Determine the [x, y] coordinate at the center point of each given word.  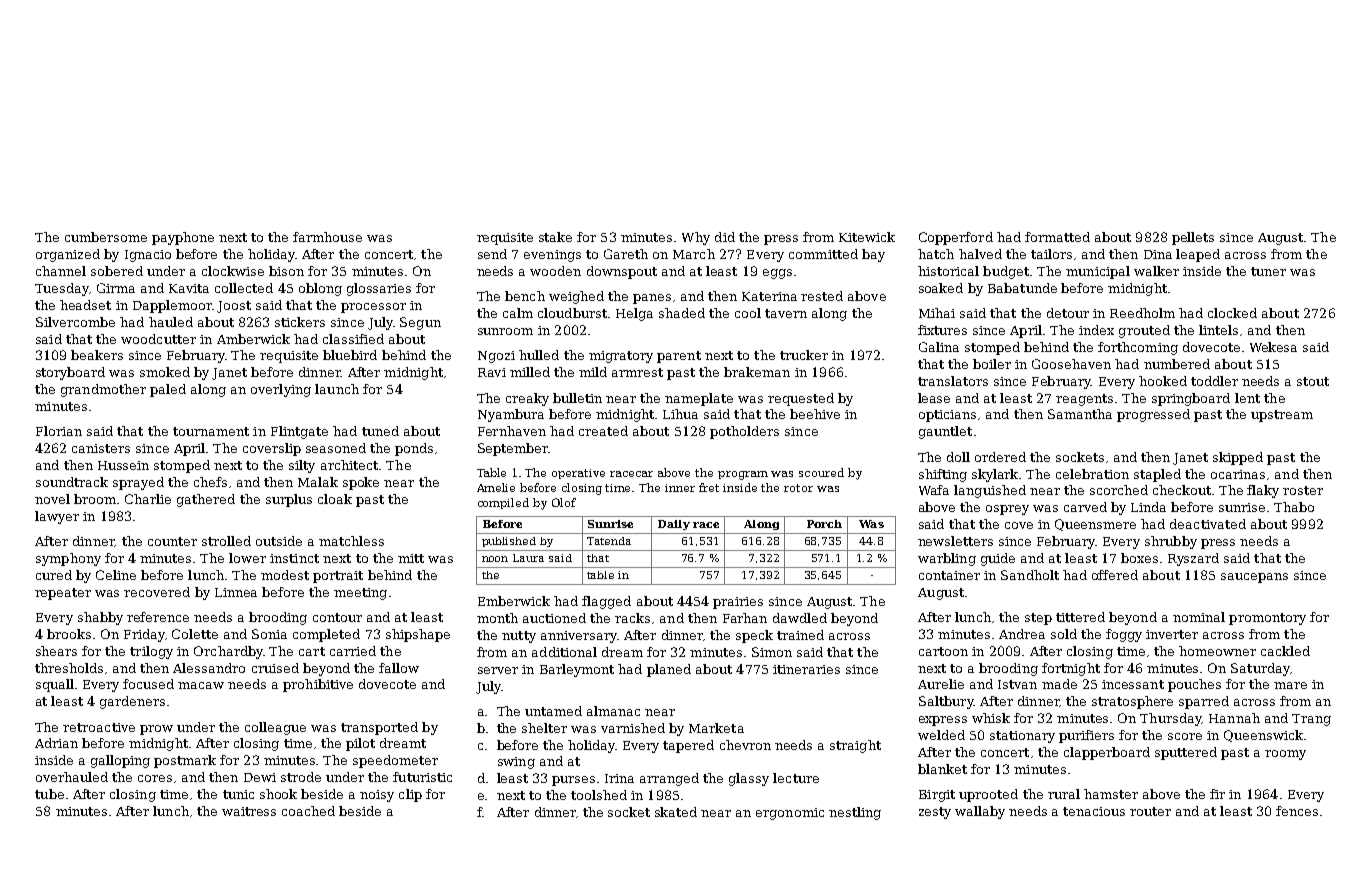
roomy [1285, 755]
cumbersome [106, 237]
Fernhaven [512, 431]
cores [155, 778]
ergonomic [790, 814]
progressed [1153, 415]
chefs [210, 482]
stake [555, 237]
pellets [1193, 238]
